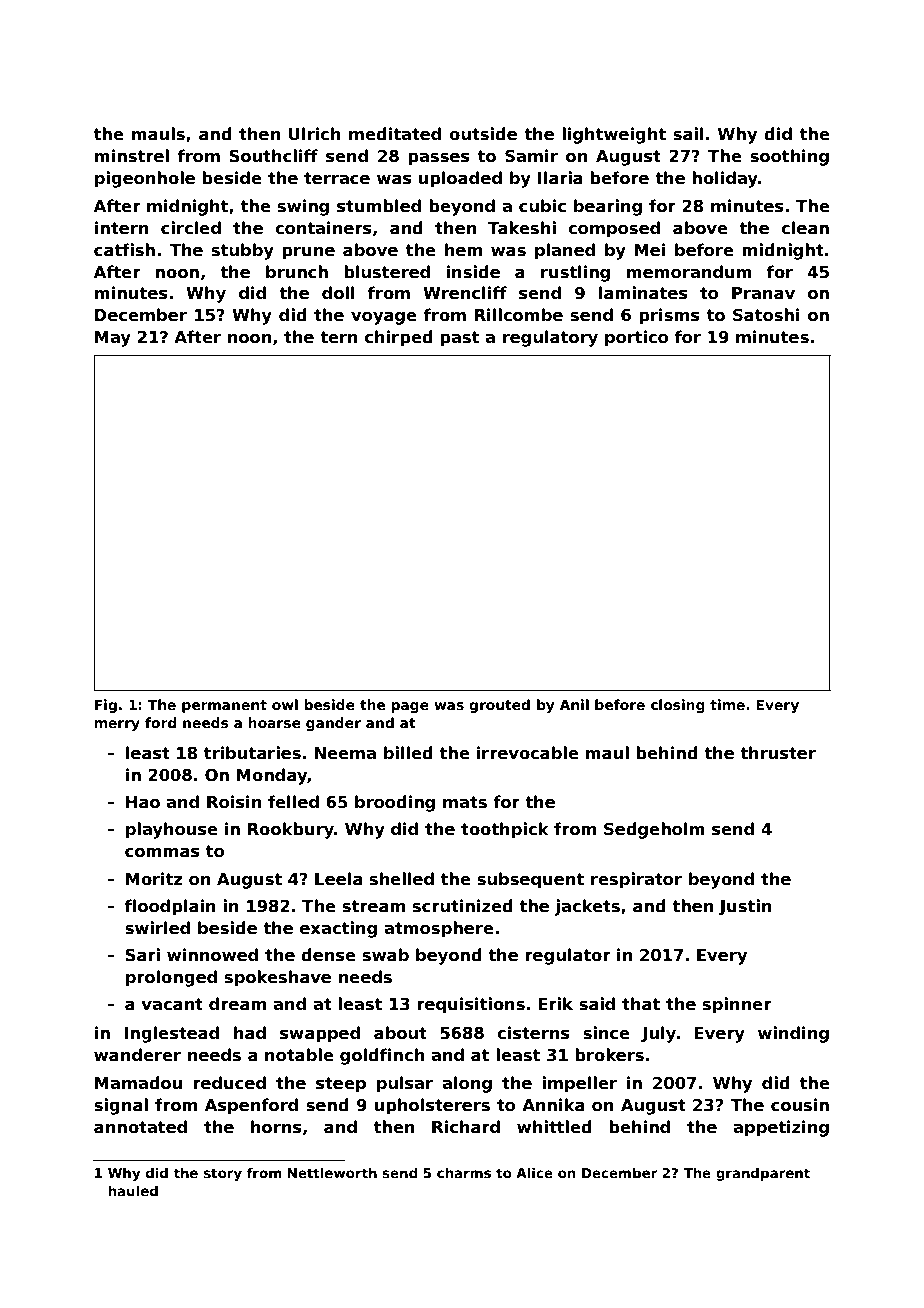 The height and width of the page is (1308, 924). What do you see at coordinates (276, 1127) in the page?
I see `horns` at bounding box center [276, 1127].
